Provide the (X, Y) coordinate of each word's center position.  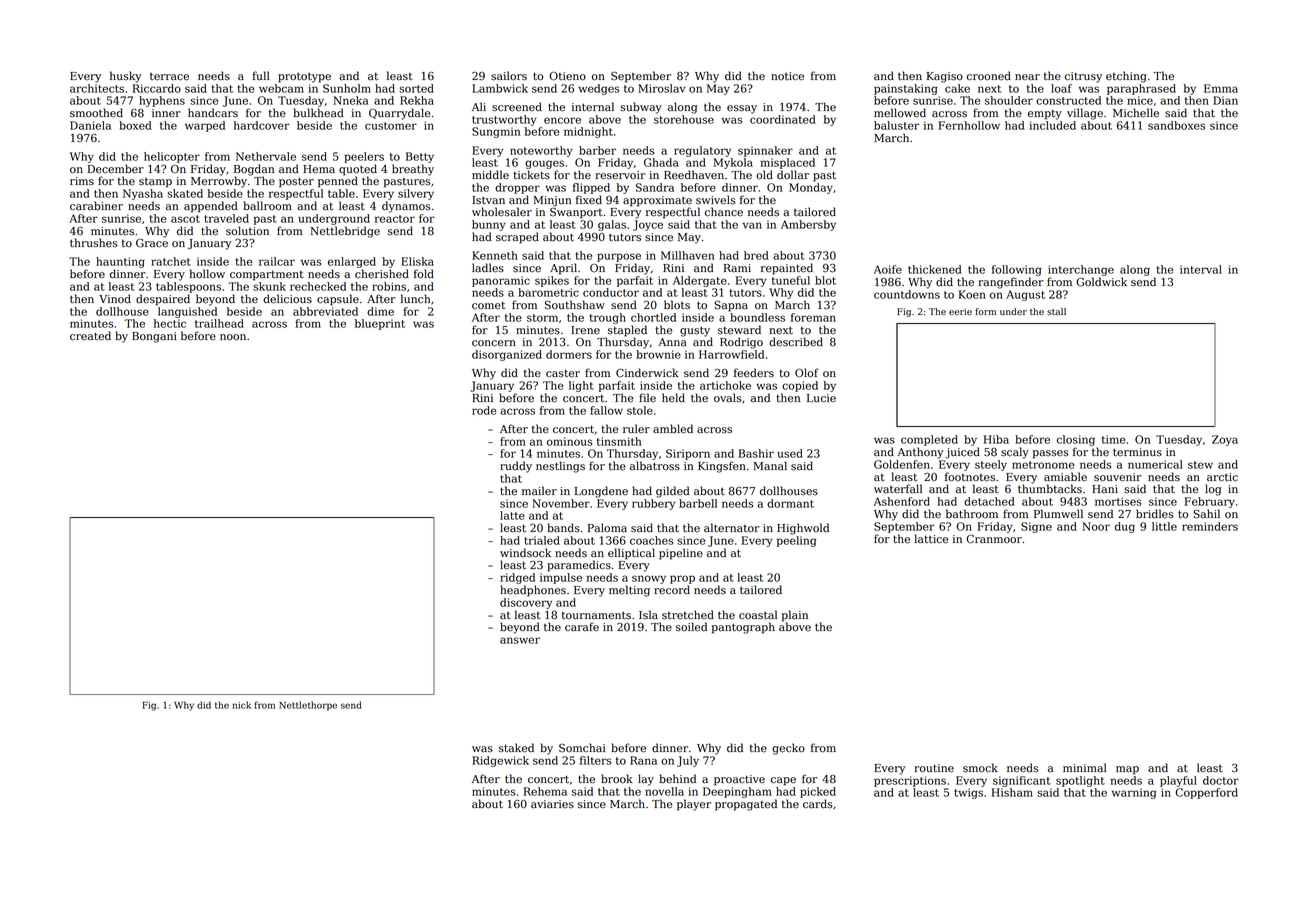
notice (787, 76)
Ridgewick (500, 761)
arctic (1222, 477)
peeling (796, 541)
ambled (673, 429)
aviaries (552, 804)
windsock (525, 553)
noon (233, 337)
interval (1201, 269)
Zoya (1225, 440)
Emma (1221, 88)
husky (125, 77)
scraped (517, 238)
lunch (415, 299)
